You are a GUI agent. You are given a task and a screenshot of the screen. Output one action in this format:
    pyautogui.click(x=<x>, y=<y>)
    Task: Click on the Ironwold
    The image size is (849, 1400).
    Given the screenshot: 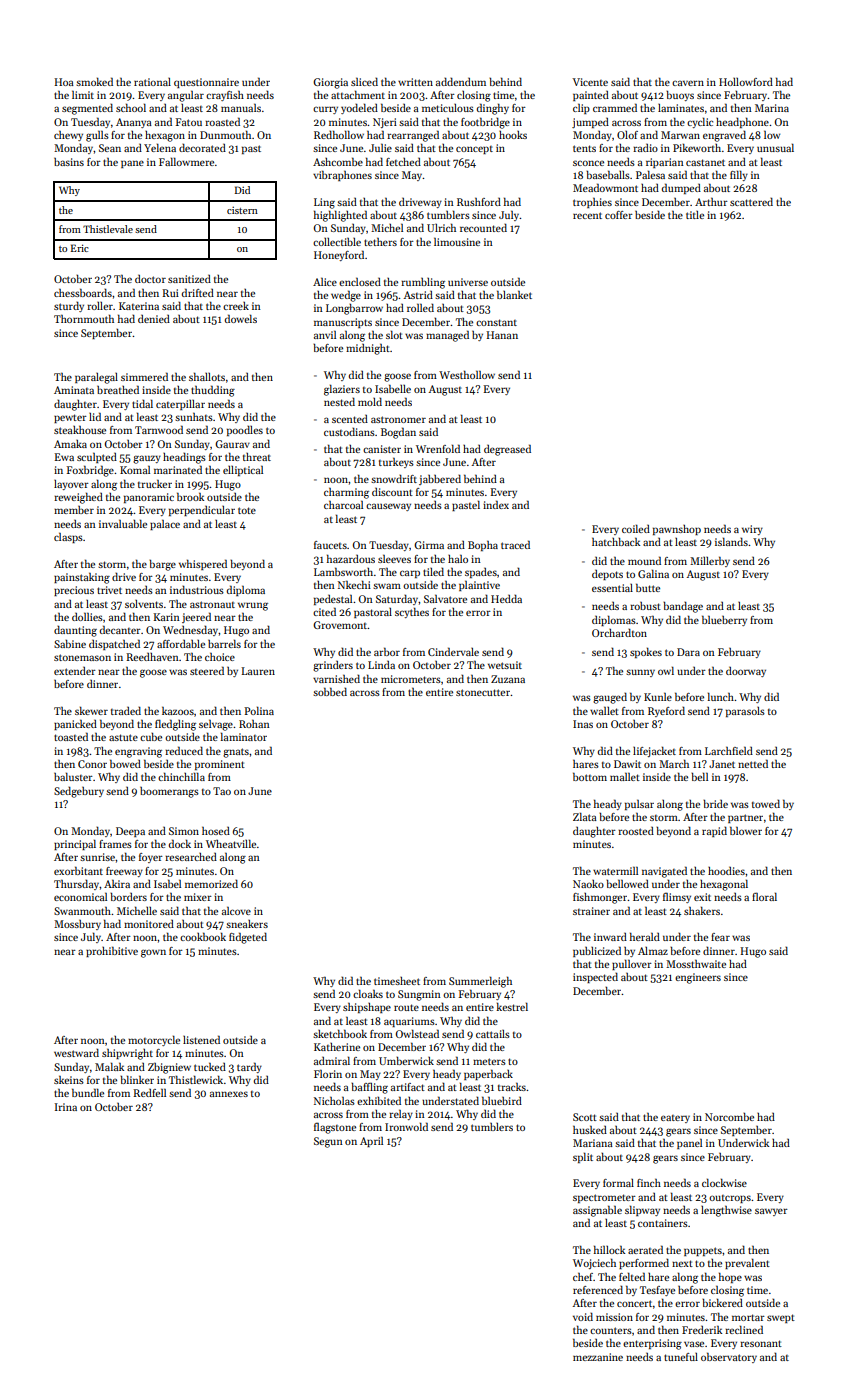 What is the action you would take?
    pyautogui.click(x=406, y=1126)
